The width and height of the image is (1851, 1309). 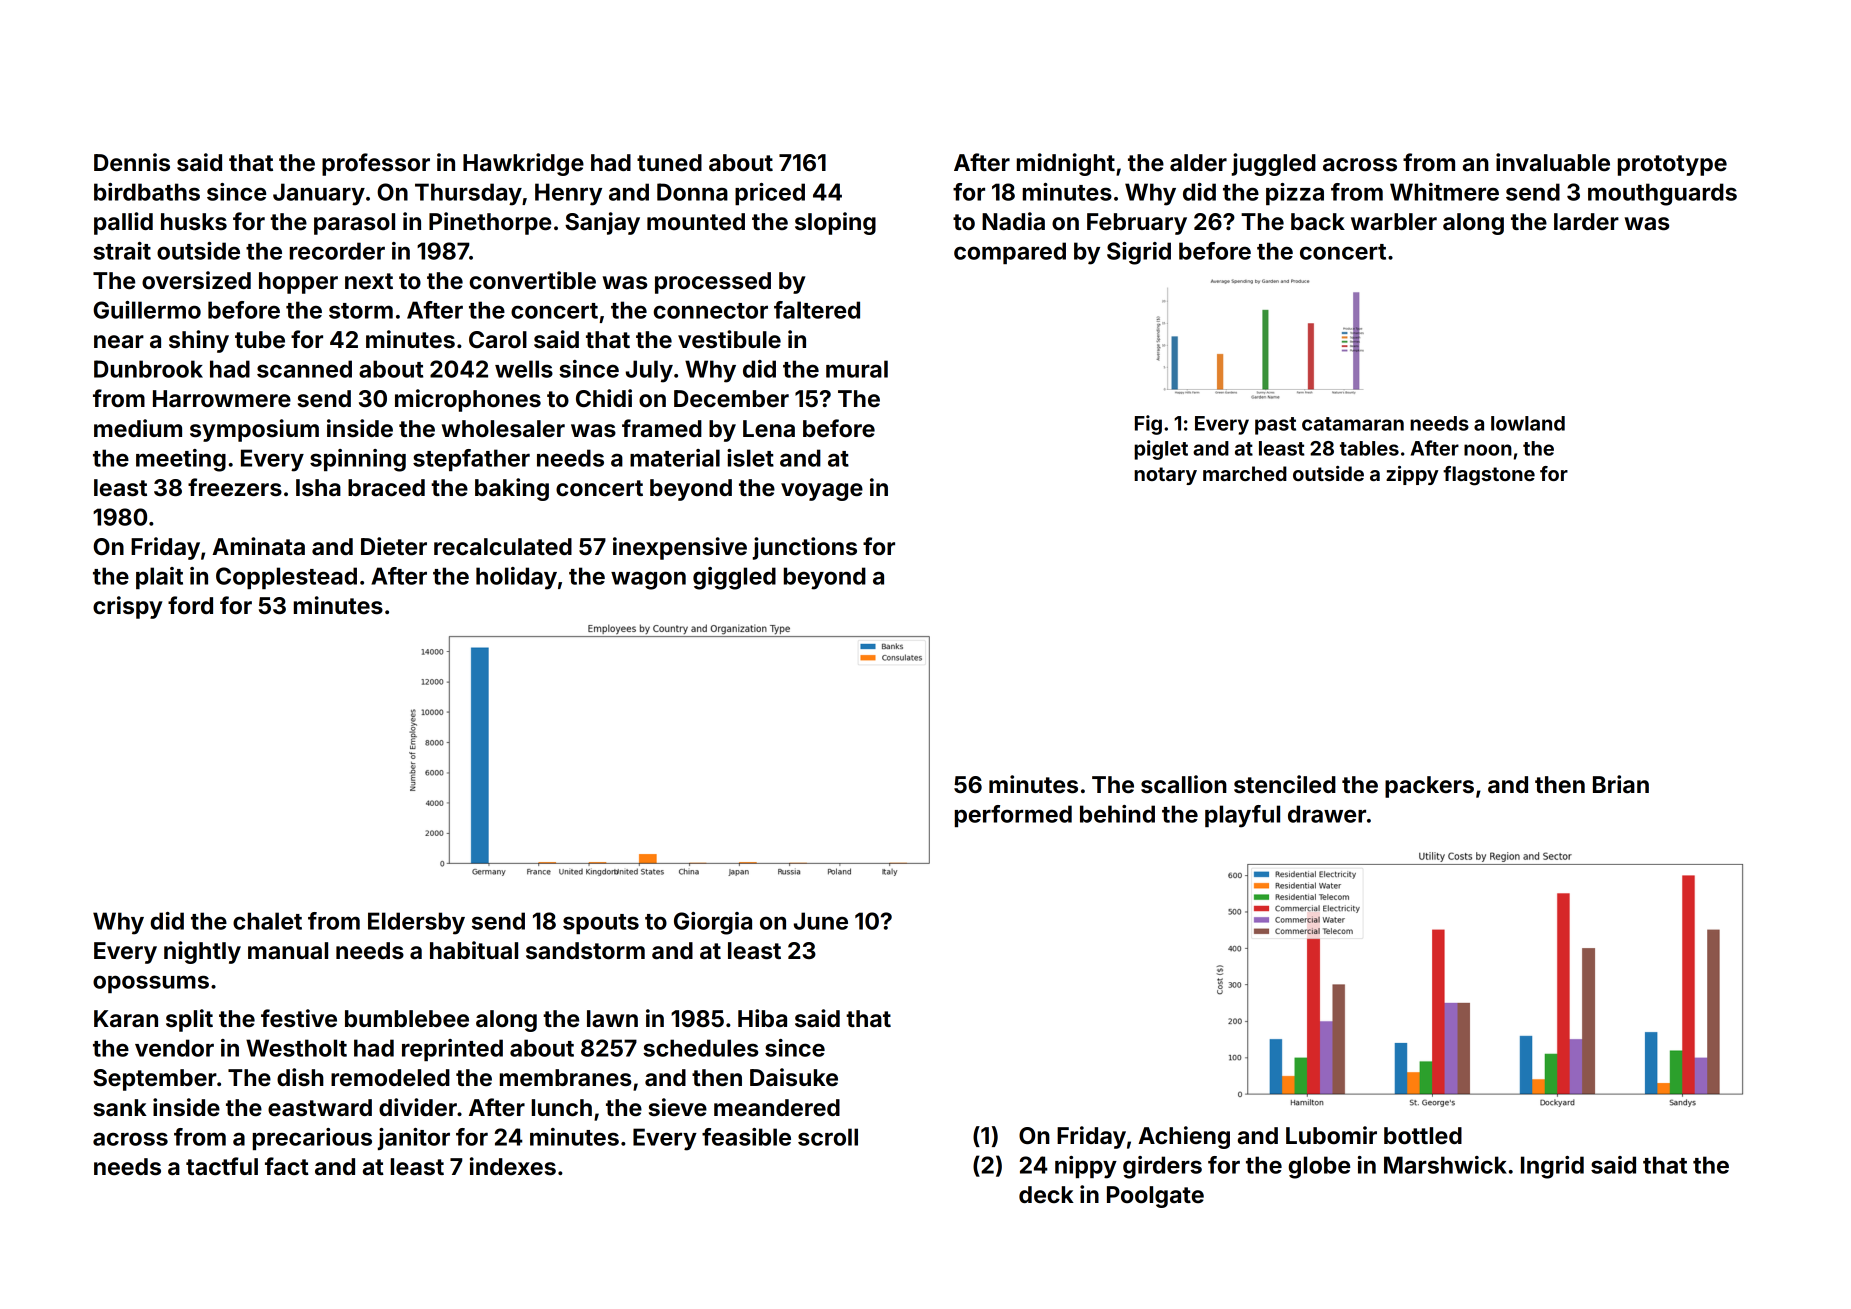 What do you see at coordinates (490, 223) in the image?
I see `Pinethorpe` at bounding box center [490, 223].
